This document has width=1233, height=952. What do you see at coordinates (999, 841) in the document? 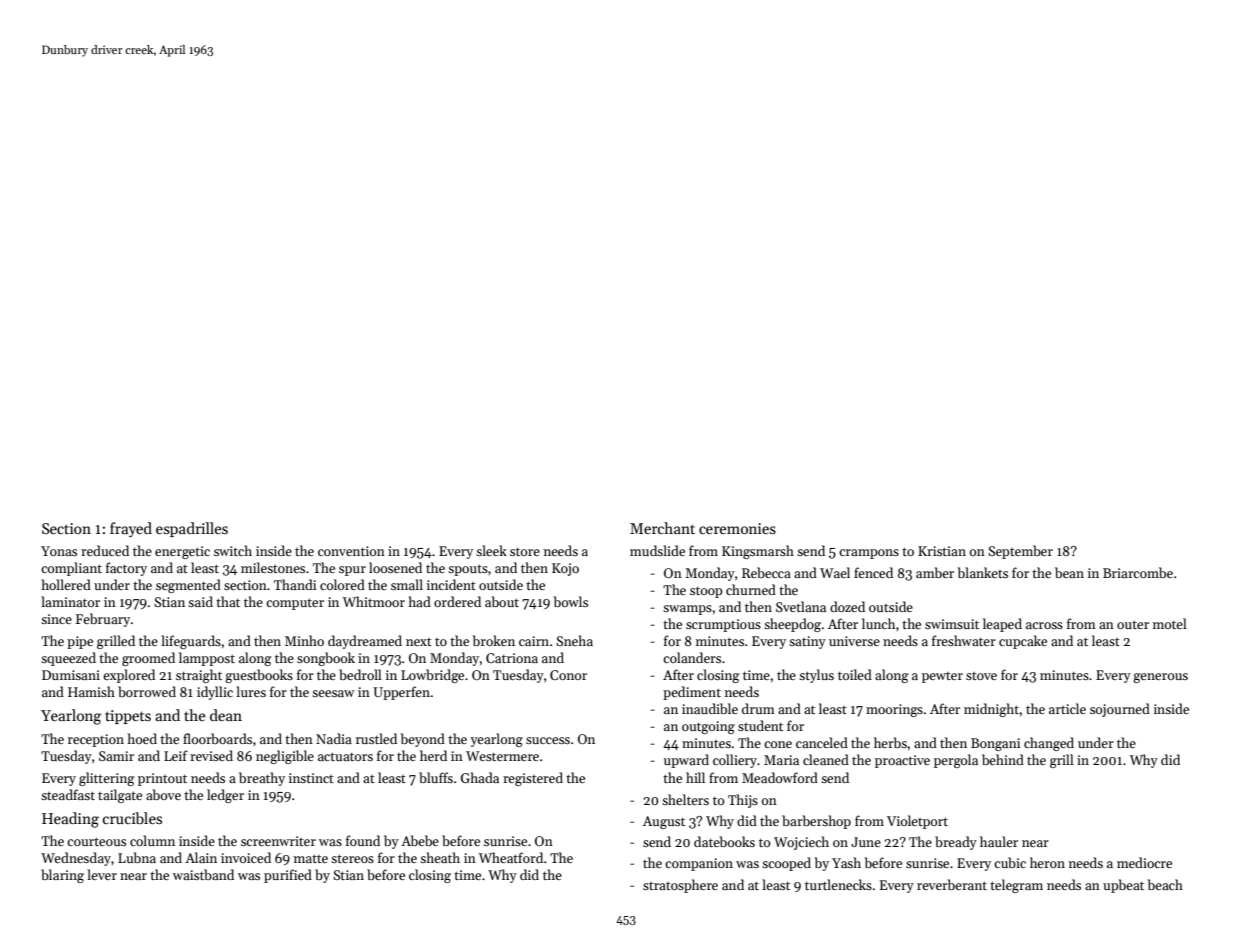
I see `hauler` at bounding box center [999, 841].
